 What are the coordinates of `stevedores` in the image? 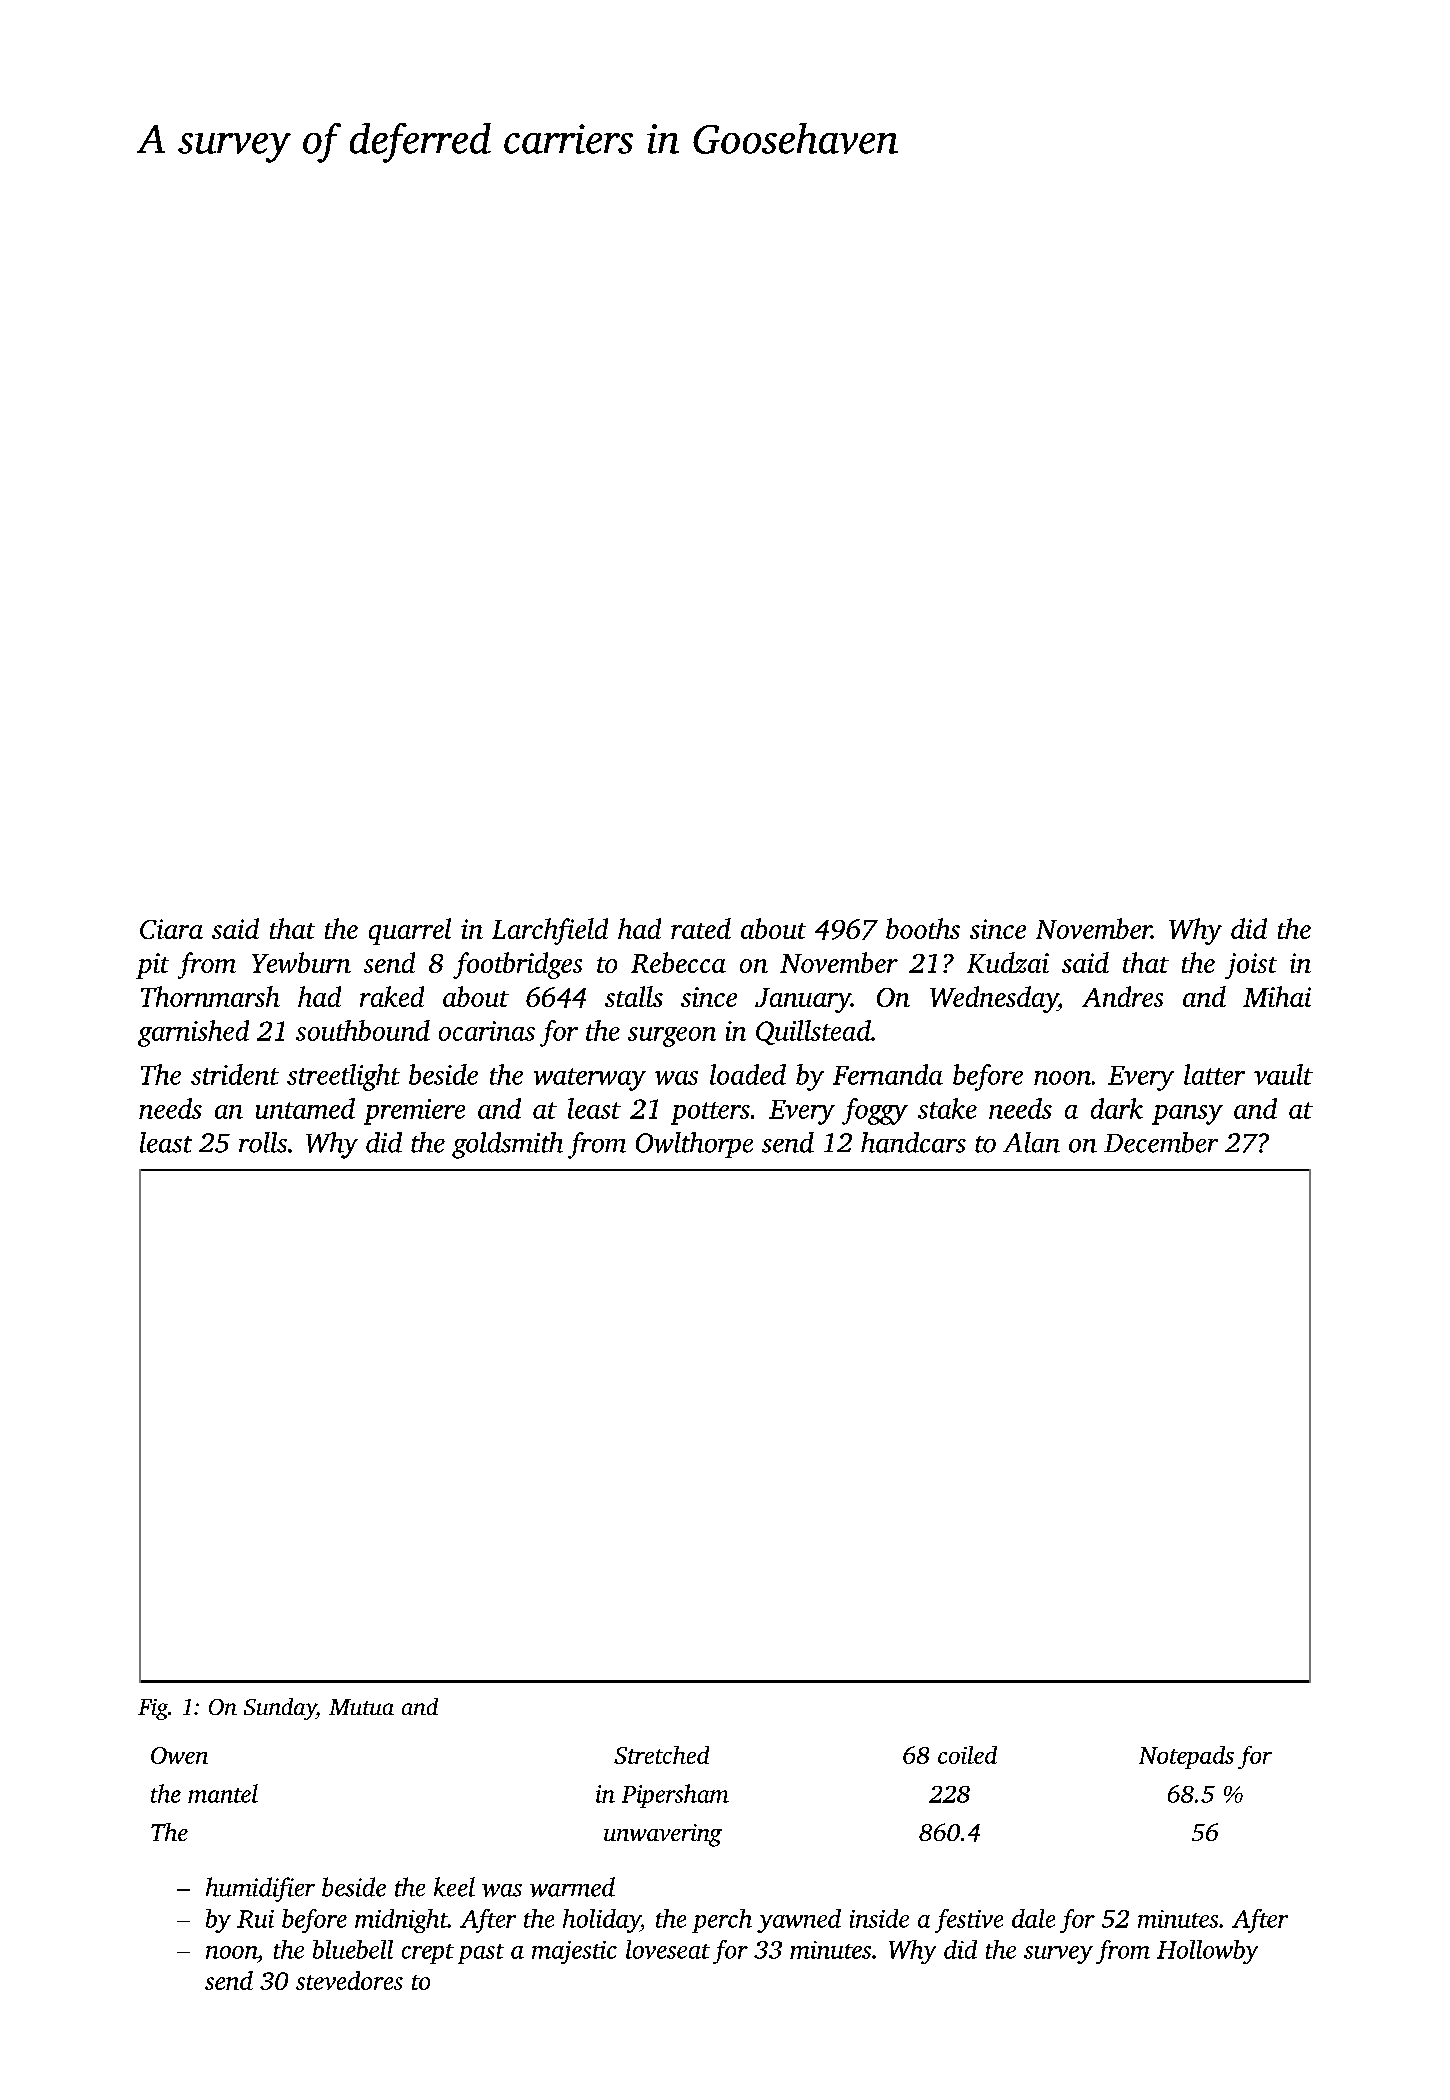 It's located at (349, 1980).
